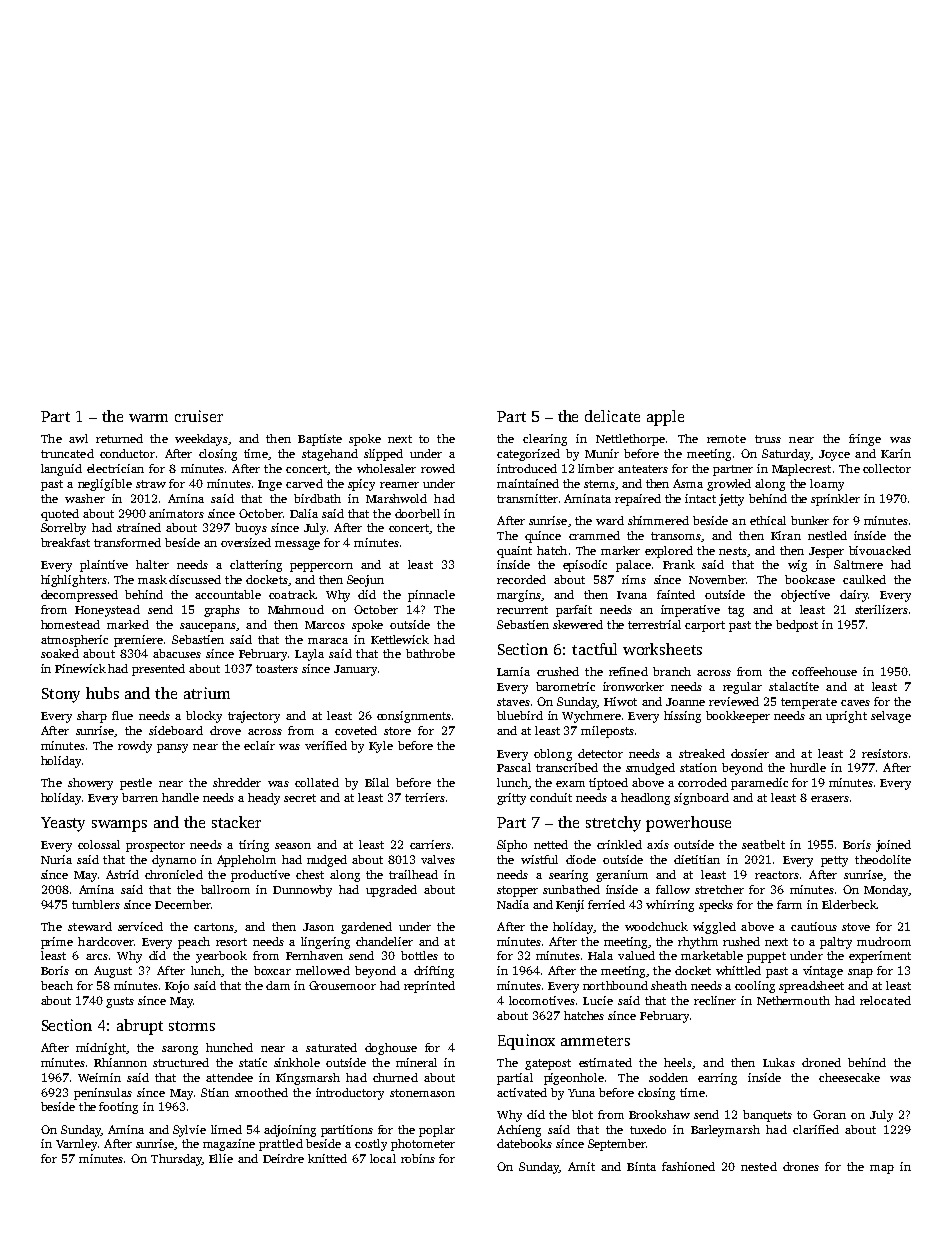  What do you see at coordinates (763, 844) in the document?
I see `seatbelt` at bounding box center [763, 844].
